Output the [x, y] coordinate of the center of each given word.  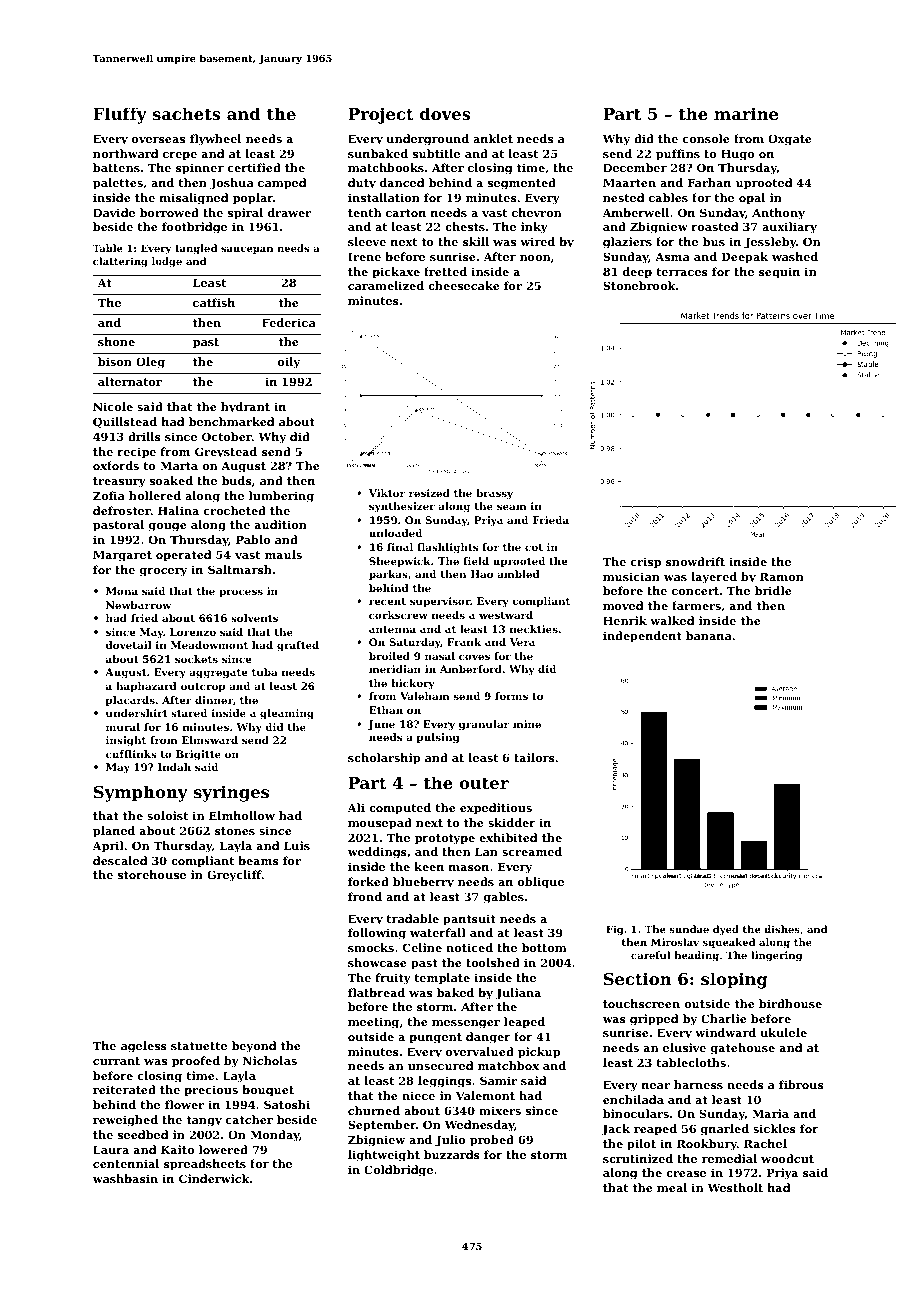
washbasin [125, 1178]
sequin [779, 273]
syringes [231, 793]
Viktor [387, 493]
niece [418, 1095]
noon [535, 258]
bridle [773, 590]
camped [282, 184]
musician [631, 576]
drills [144, 436]
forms [511, 696]
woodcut [787, 1158]
